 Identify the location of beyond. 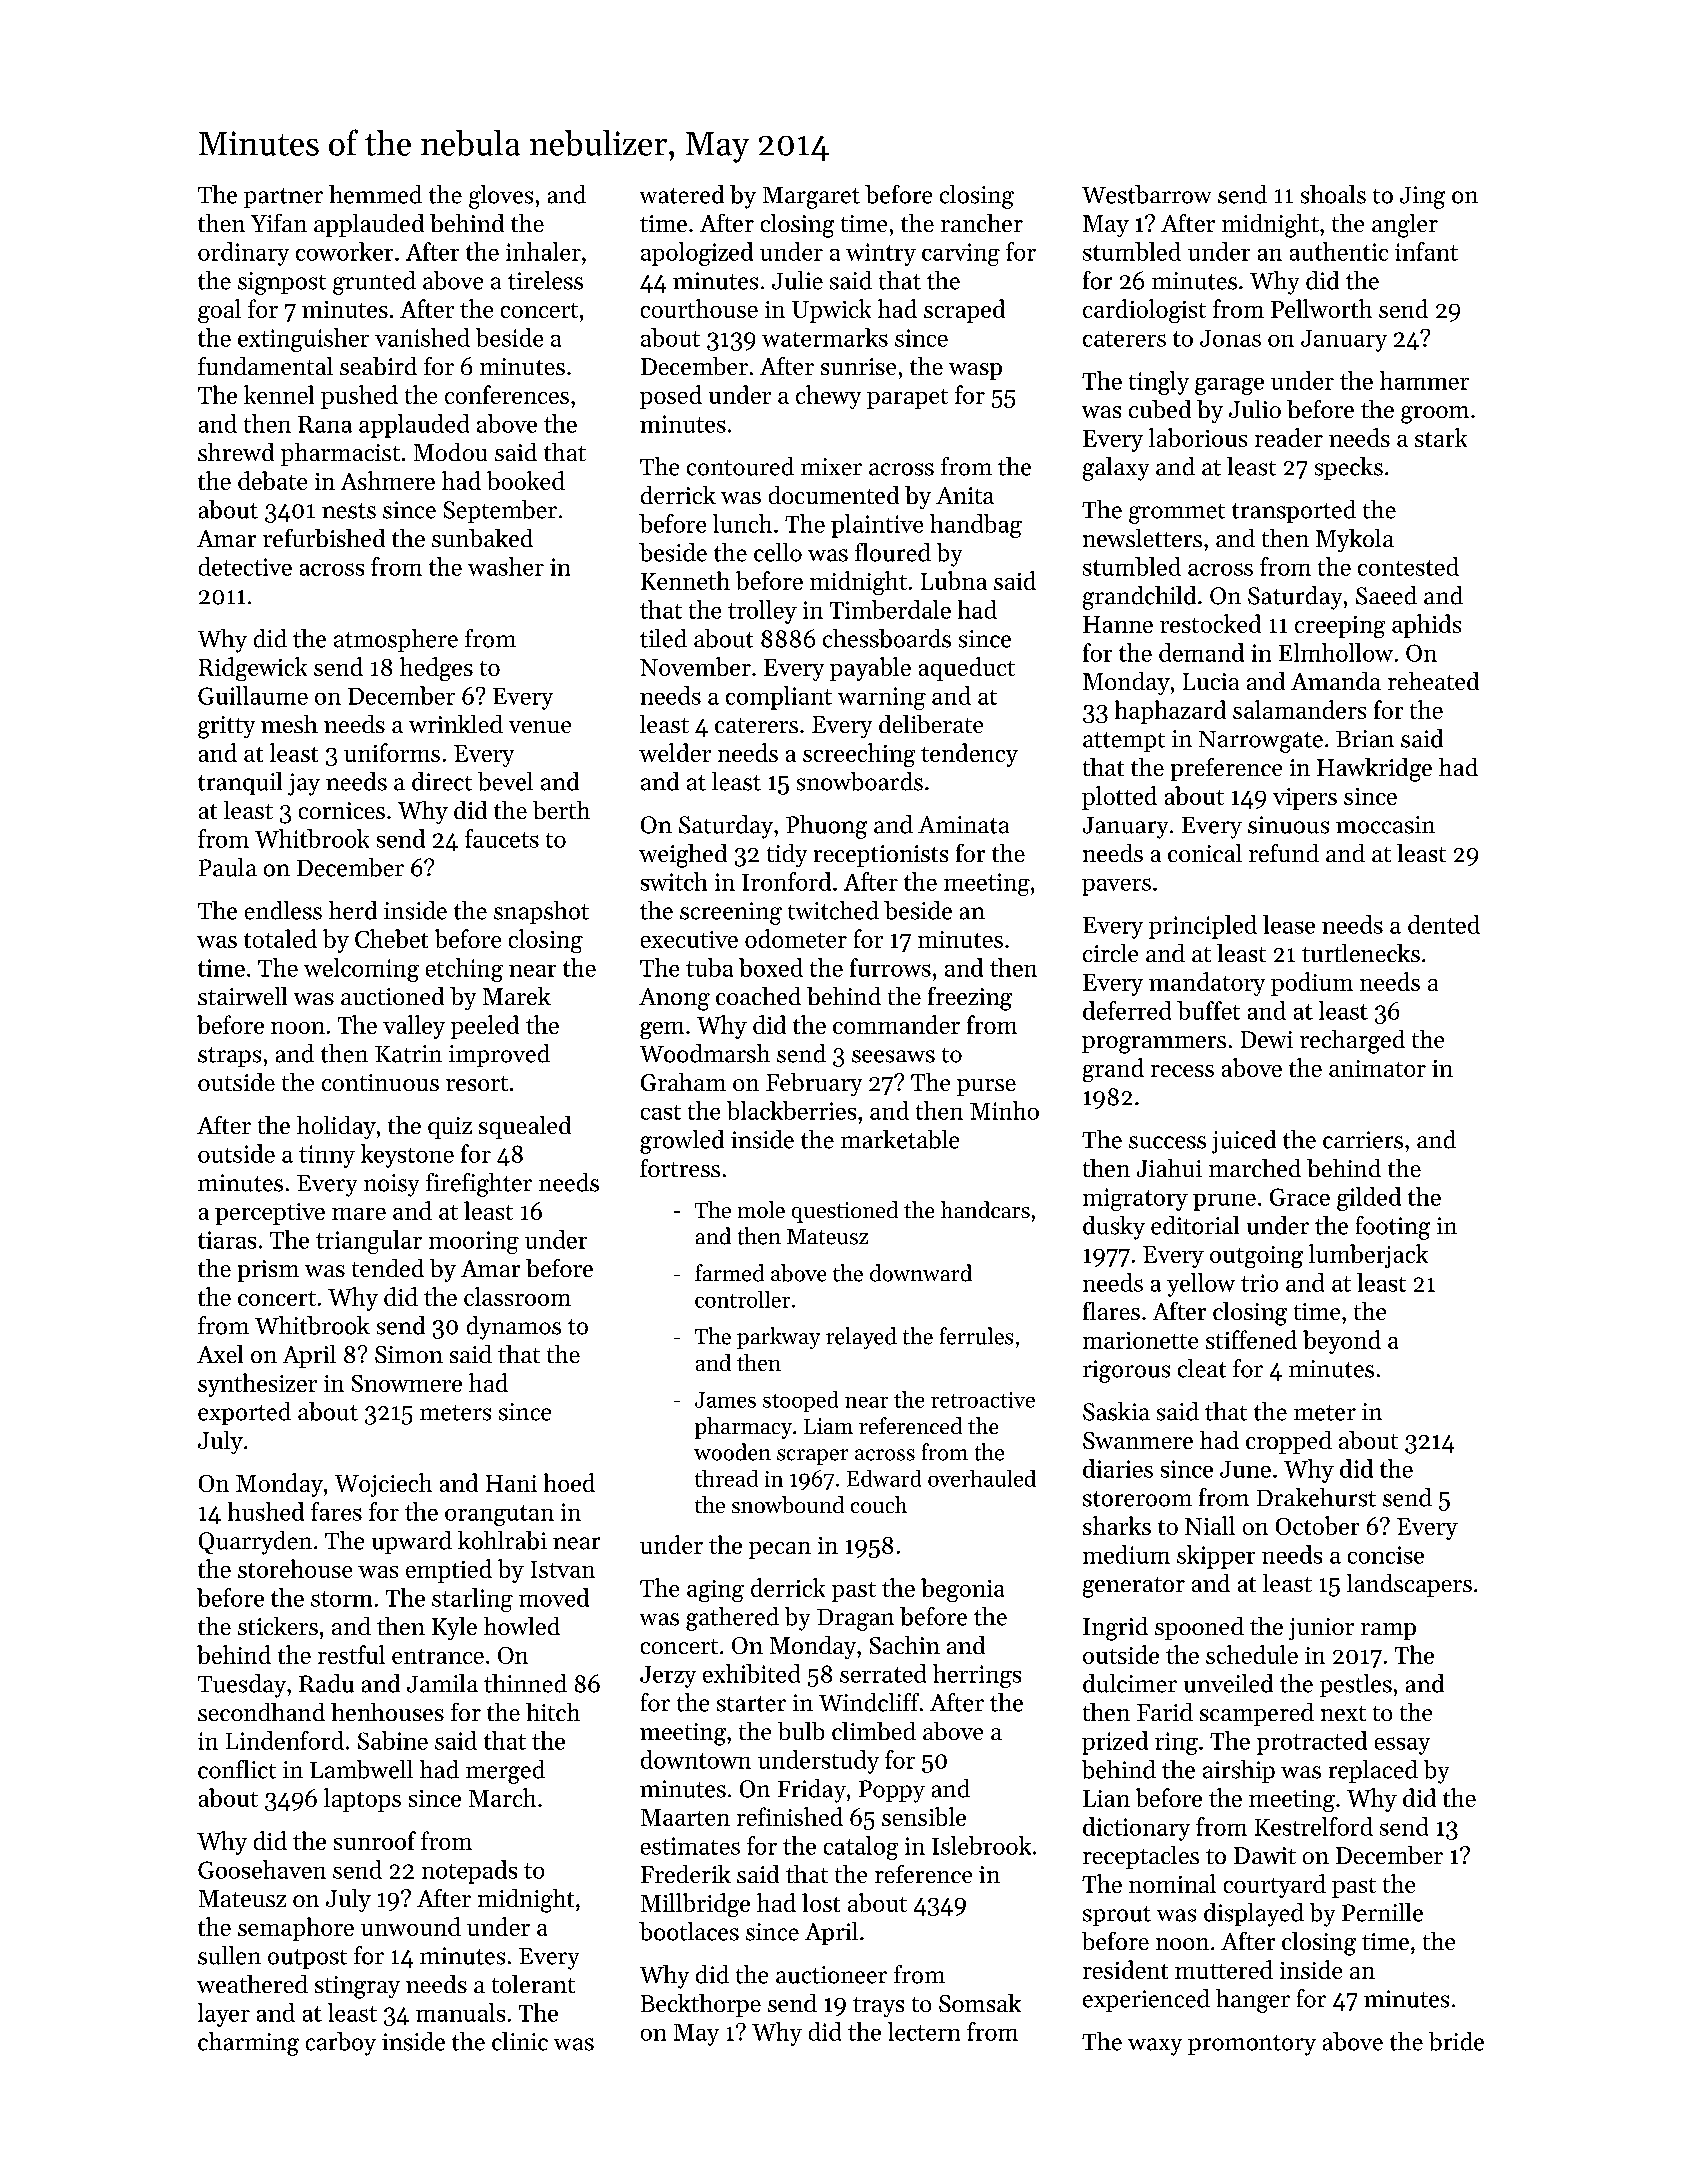
(1342, 1342).
